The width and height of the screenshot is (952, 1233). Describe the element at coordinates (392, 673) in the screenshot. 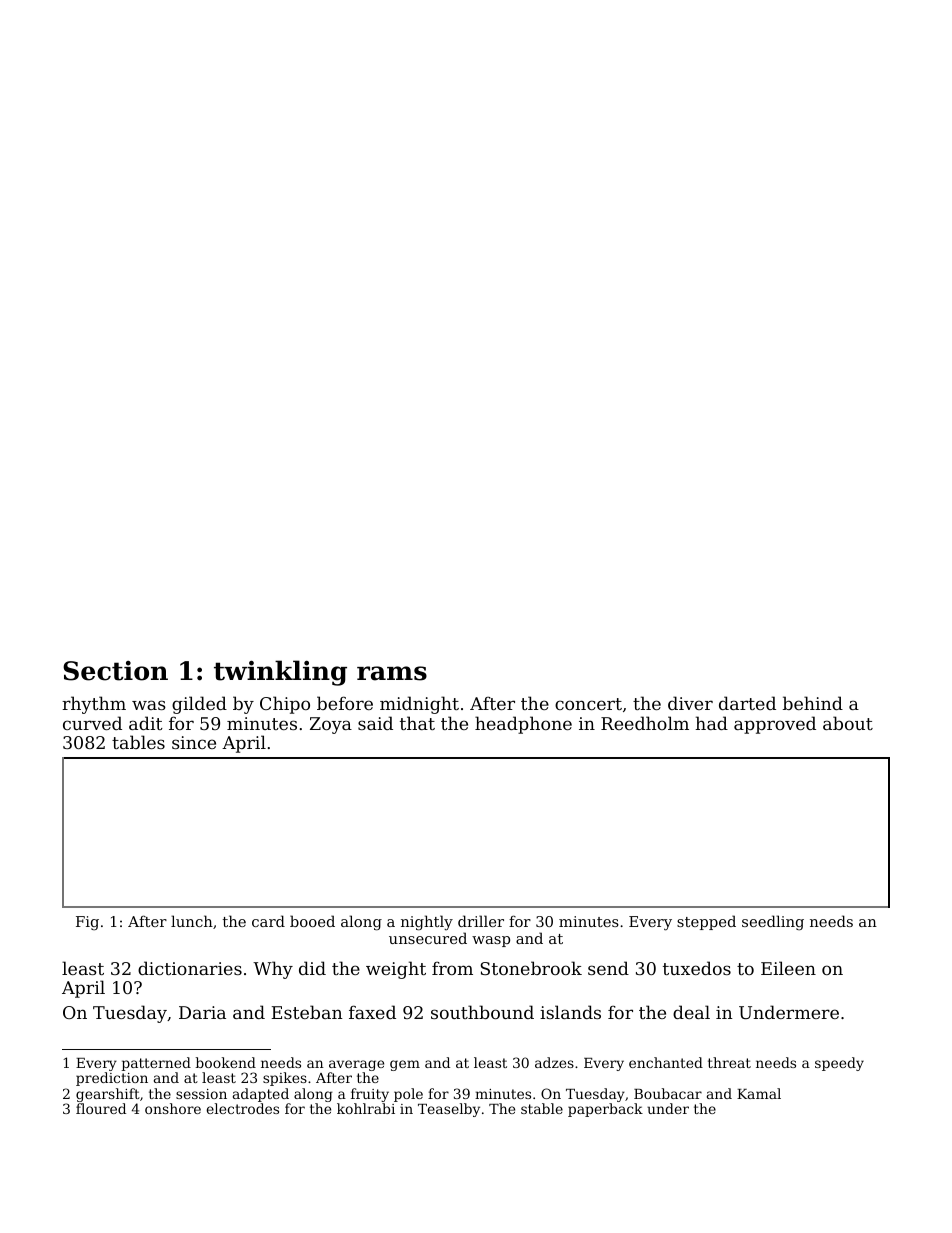

I see `rams` at that location.
